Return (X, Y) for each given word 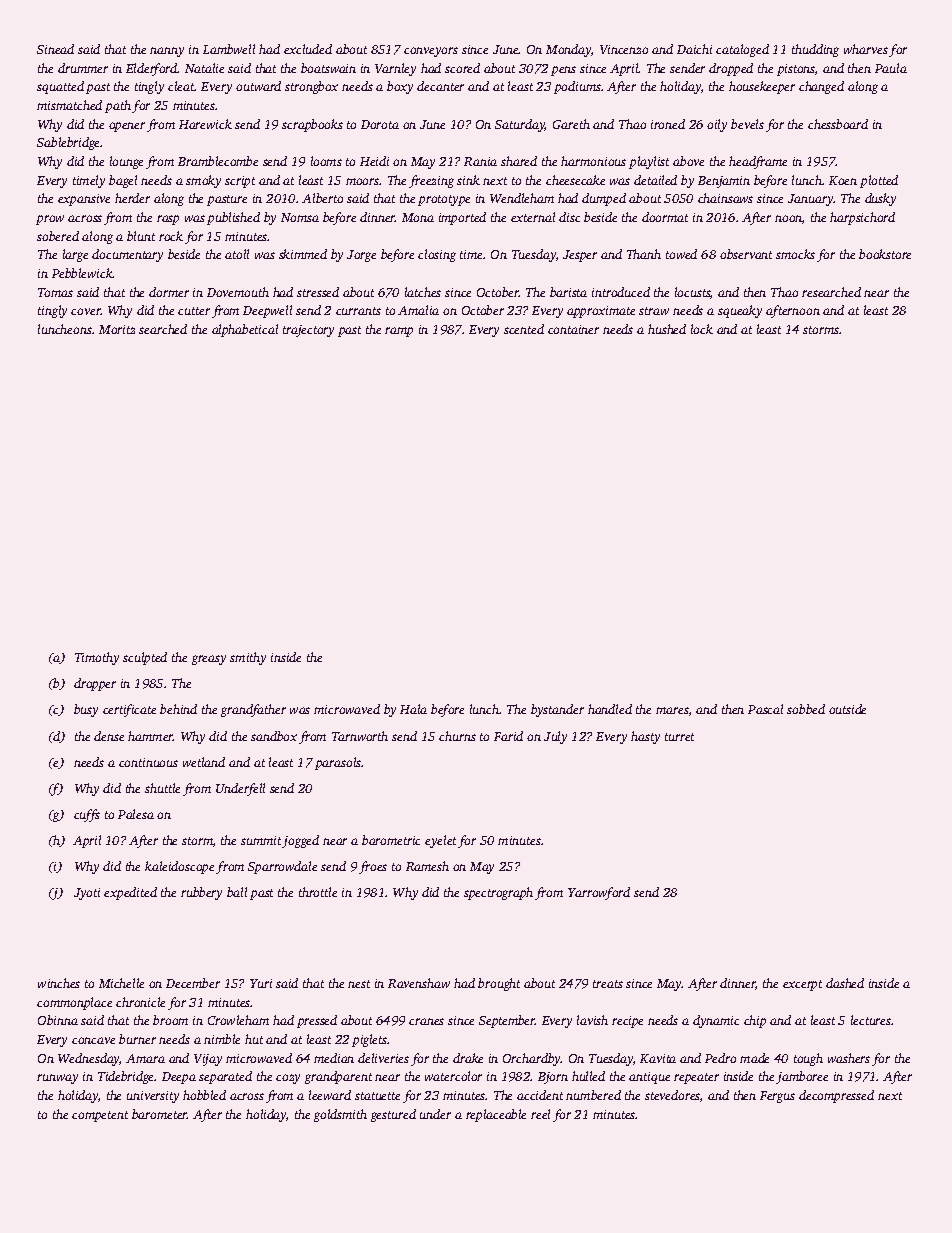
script (240, 182)
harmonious (593, 161)
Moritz (117, 329)
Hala (413, 709)
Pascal (765, 709)
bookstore (885, 254)
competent (100, 1116)
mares (672, 710)
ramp (399, 332)
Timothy (97, 658)
